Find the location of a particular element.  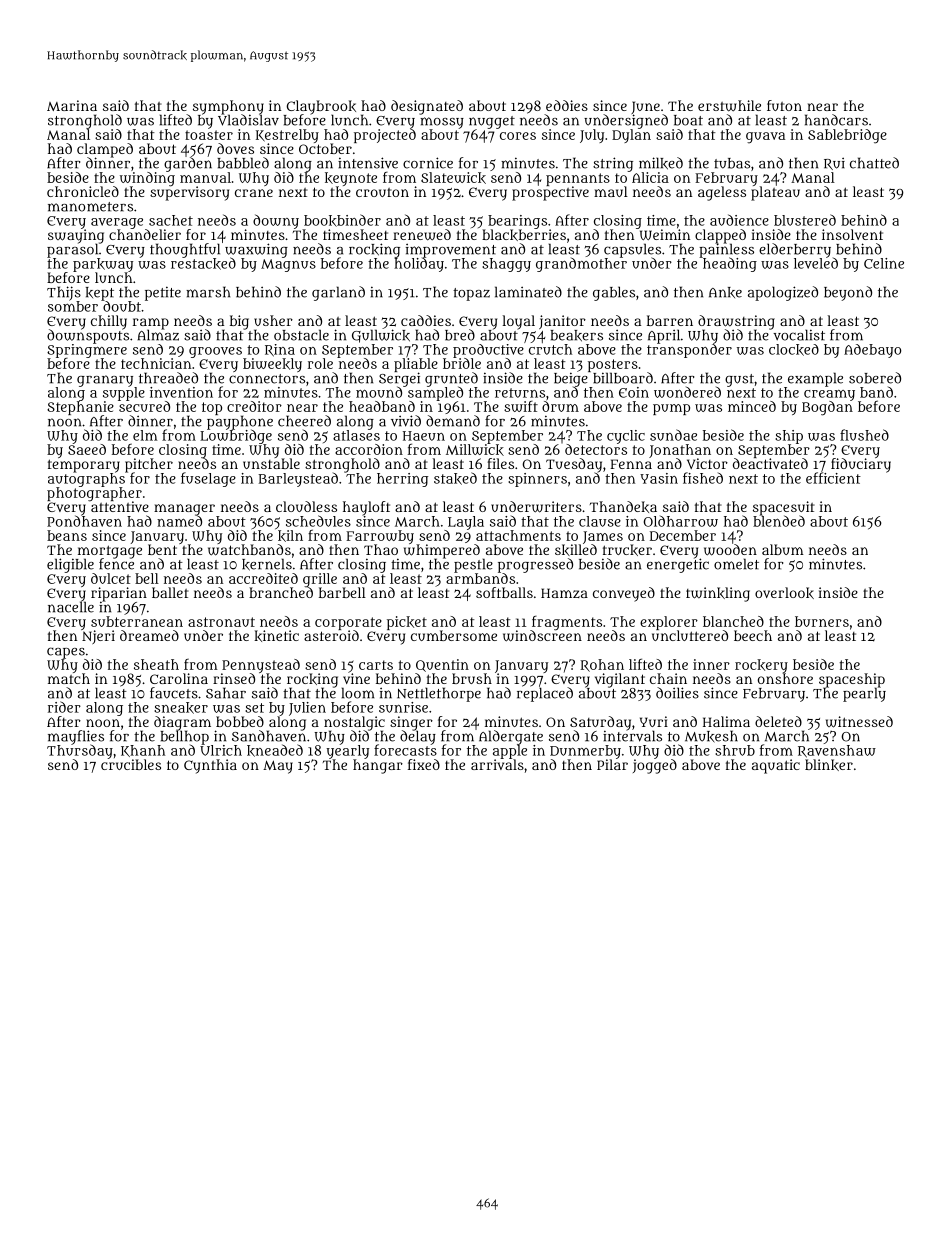

efficient is located at coordinates (833, 478).
